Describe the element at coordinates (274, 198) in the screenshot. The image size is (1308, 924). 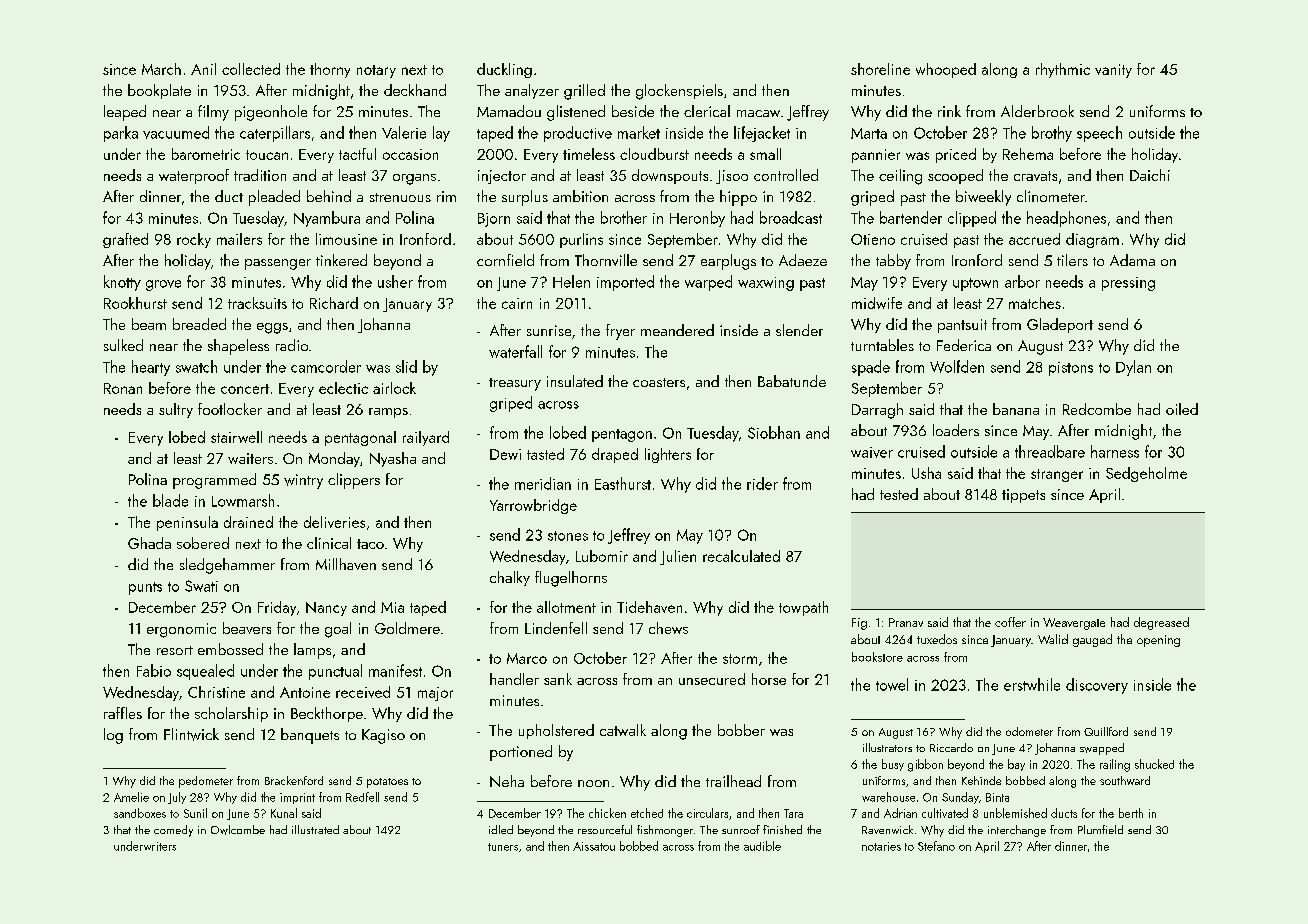
I see `pleaded` at that location.
